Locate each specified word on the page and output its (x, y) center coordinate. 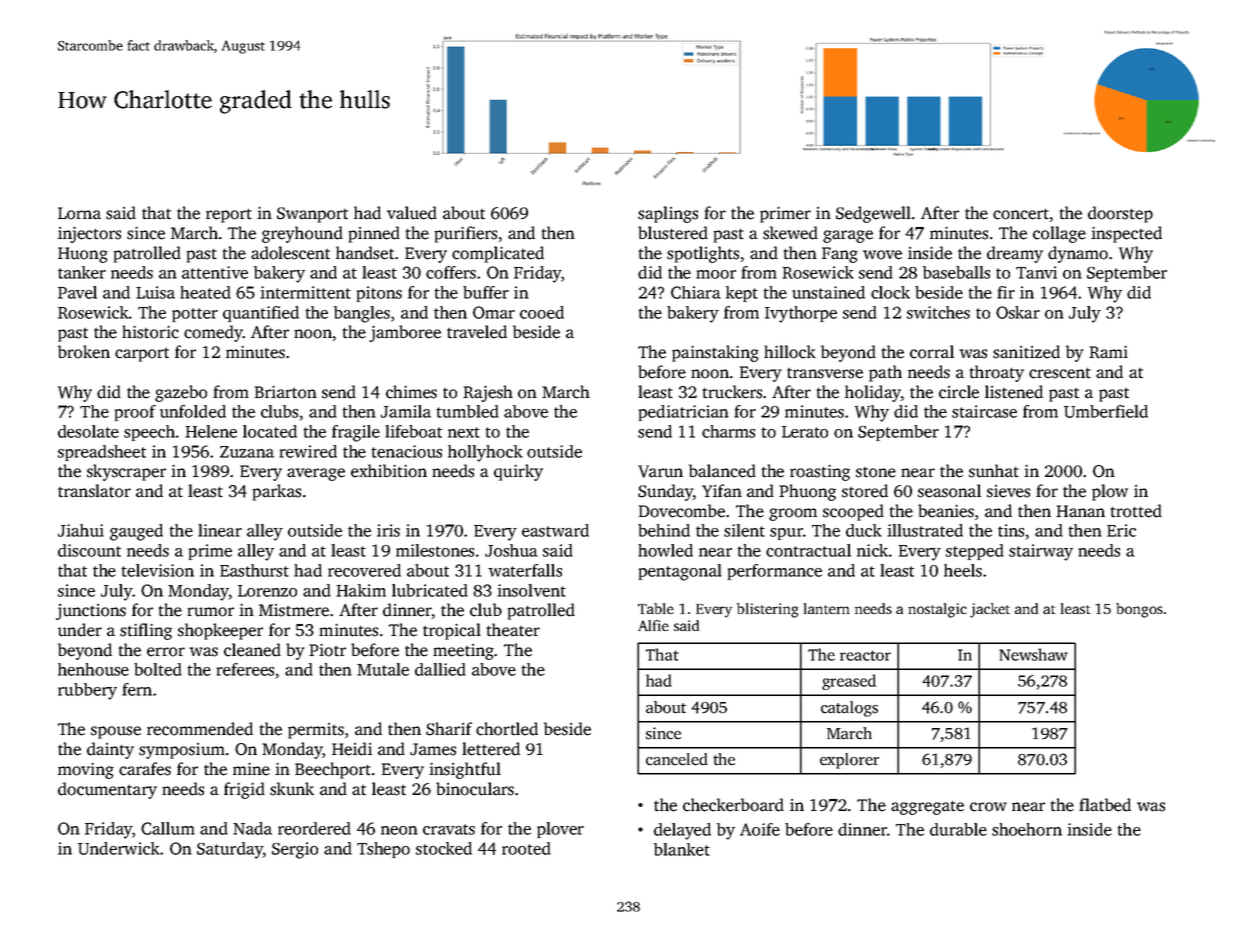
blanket (682, 849)
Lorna (79, 213)
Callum (168, 828)
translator (94, 491)
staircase (984, 411)
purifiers (466, 234)
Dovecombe (682, 511)
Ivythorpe (801, 314)
